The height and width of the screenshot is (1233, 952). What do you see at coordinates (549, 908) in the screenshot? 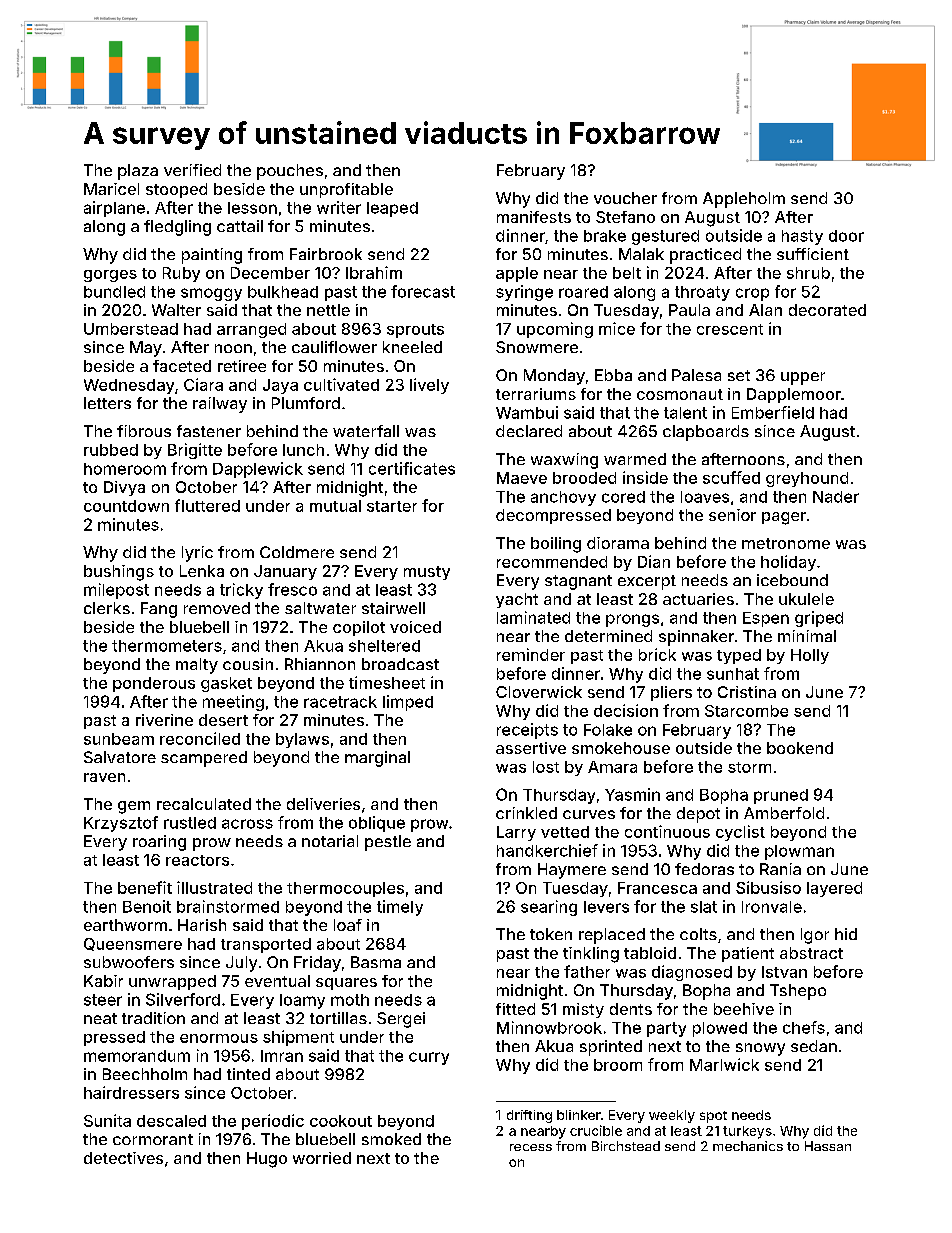
I see `searing` at bounding box center [549, 908].
